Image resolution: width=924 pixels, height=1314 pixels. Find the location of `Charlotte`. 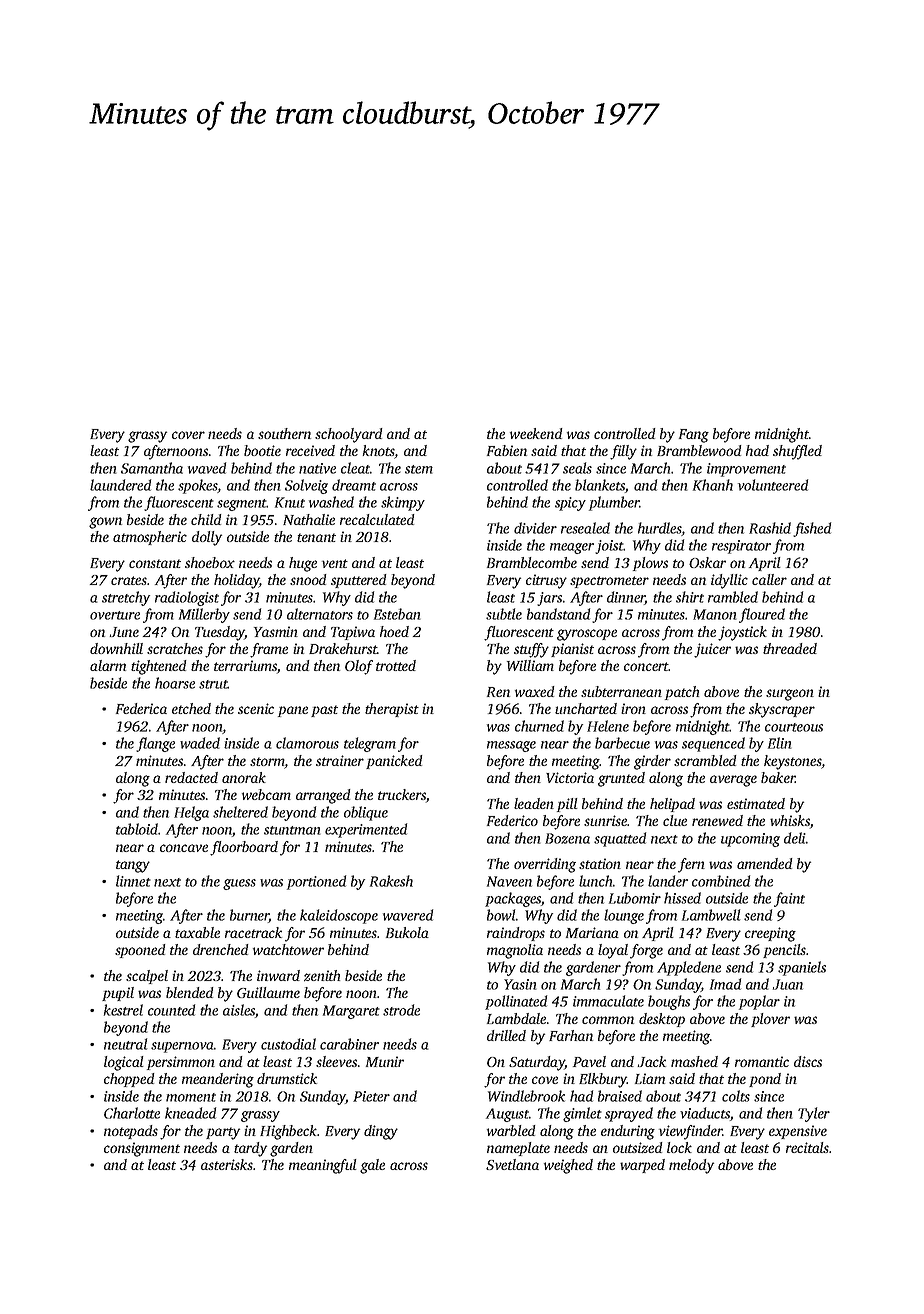

Charlotte is located at coordinates (132, 1113).
